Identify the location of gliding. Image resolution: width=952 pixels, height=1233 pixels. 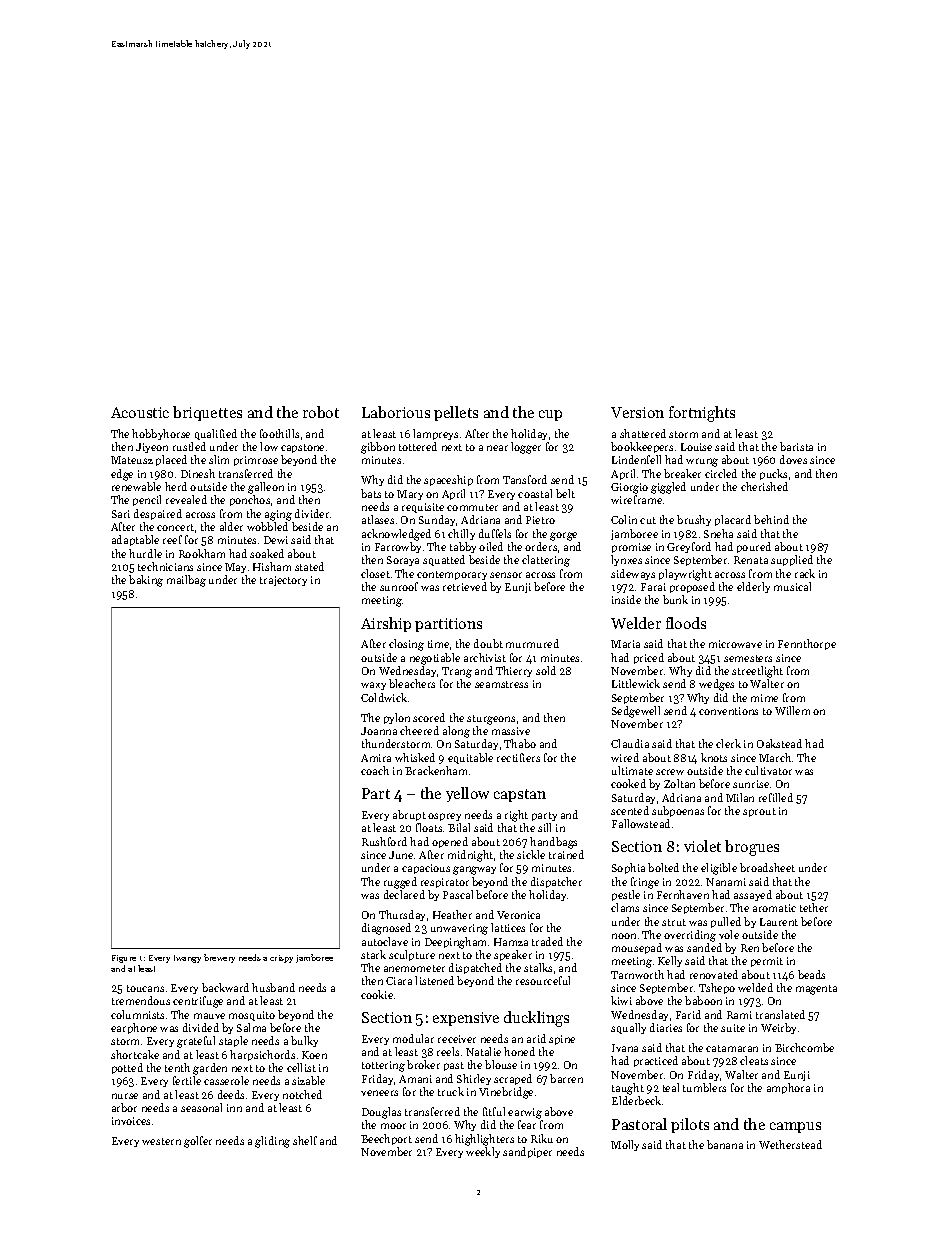
(272, 1142).
